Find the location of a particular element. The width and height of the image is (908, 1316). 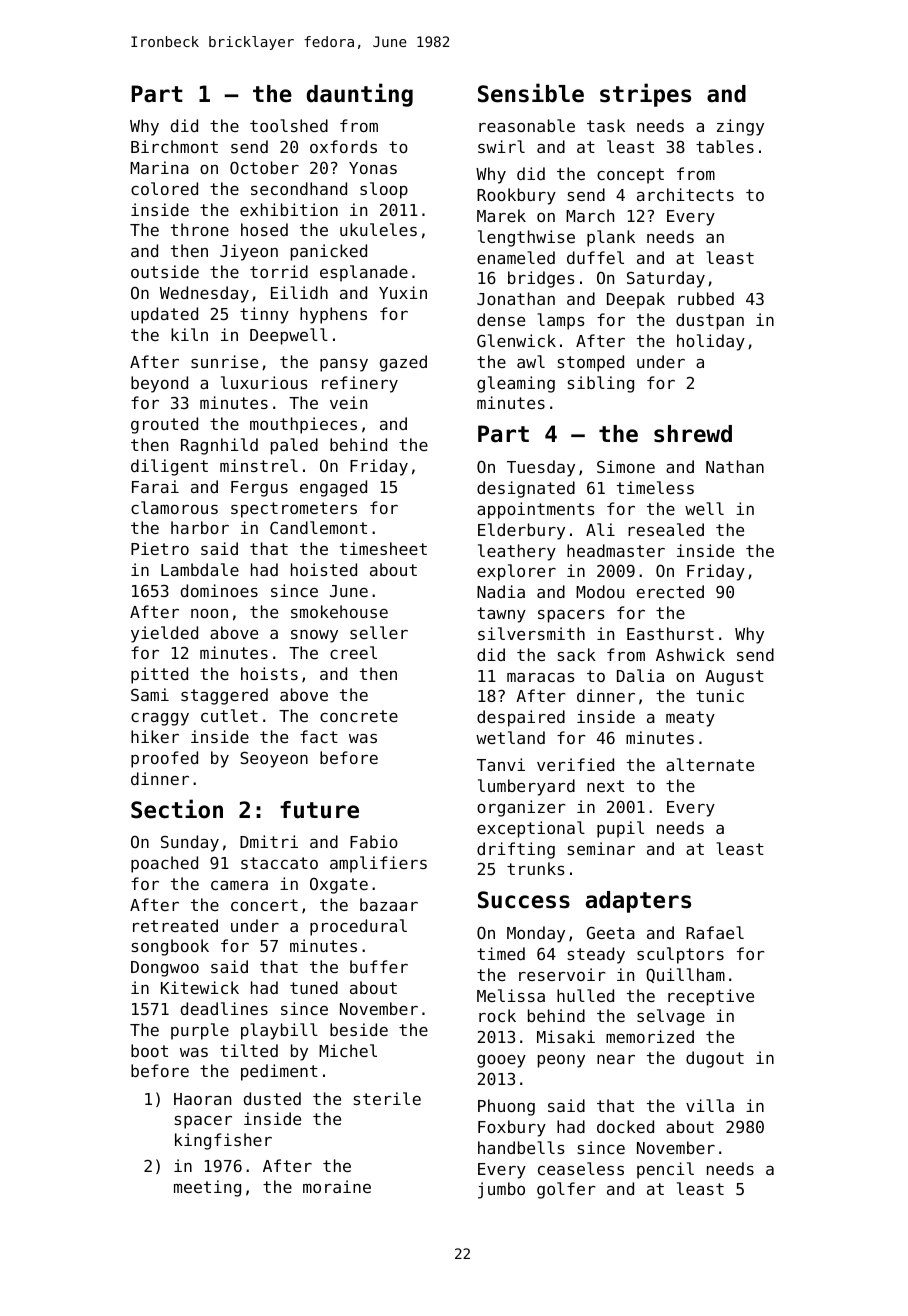

adapters is located at coordinates (638, 902).
